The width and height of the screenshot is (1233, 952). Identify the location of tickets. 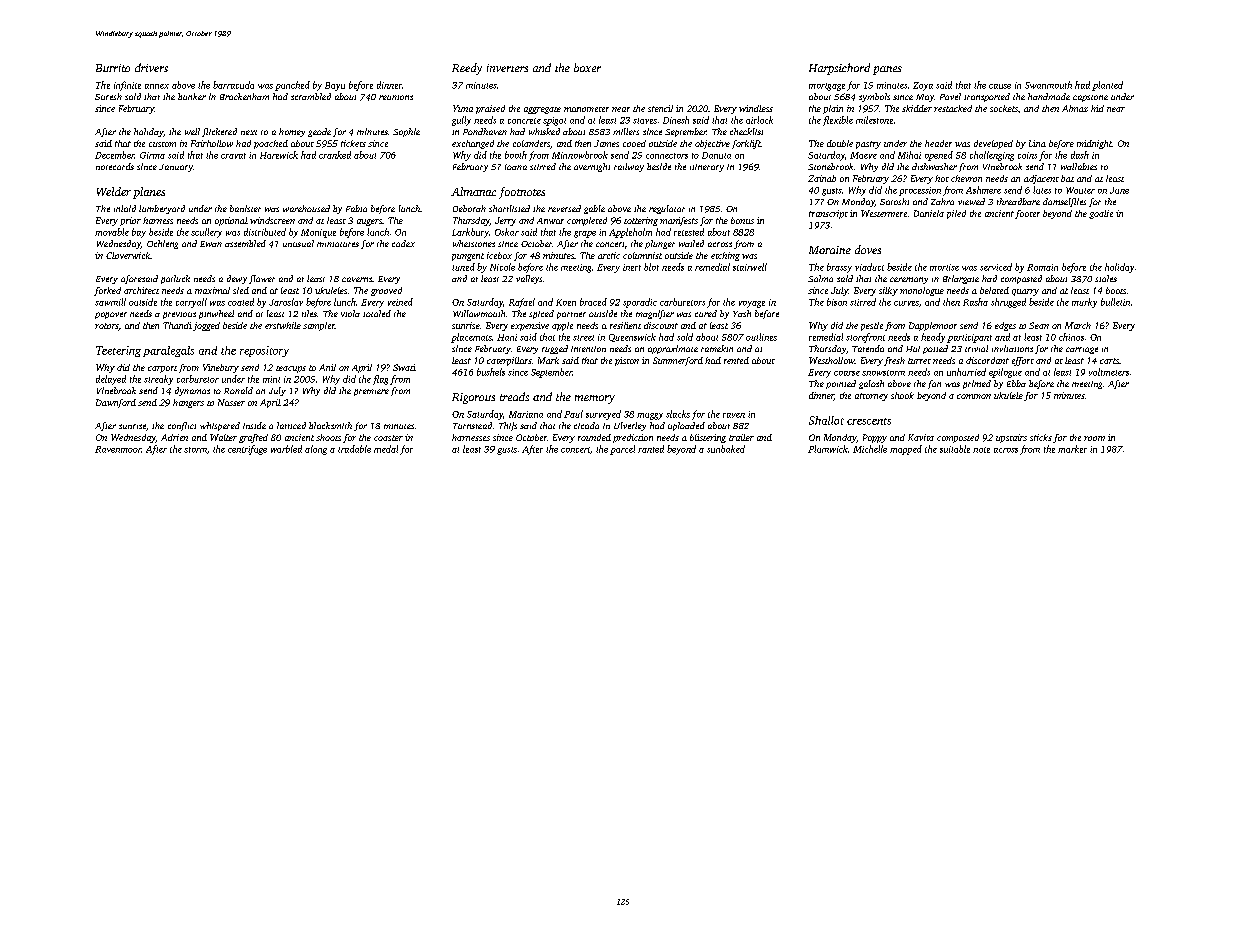
(353, 143).
